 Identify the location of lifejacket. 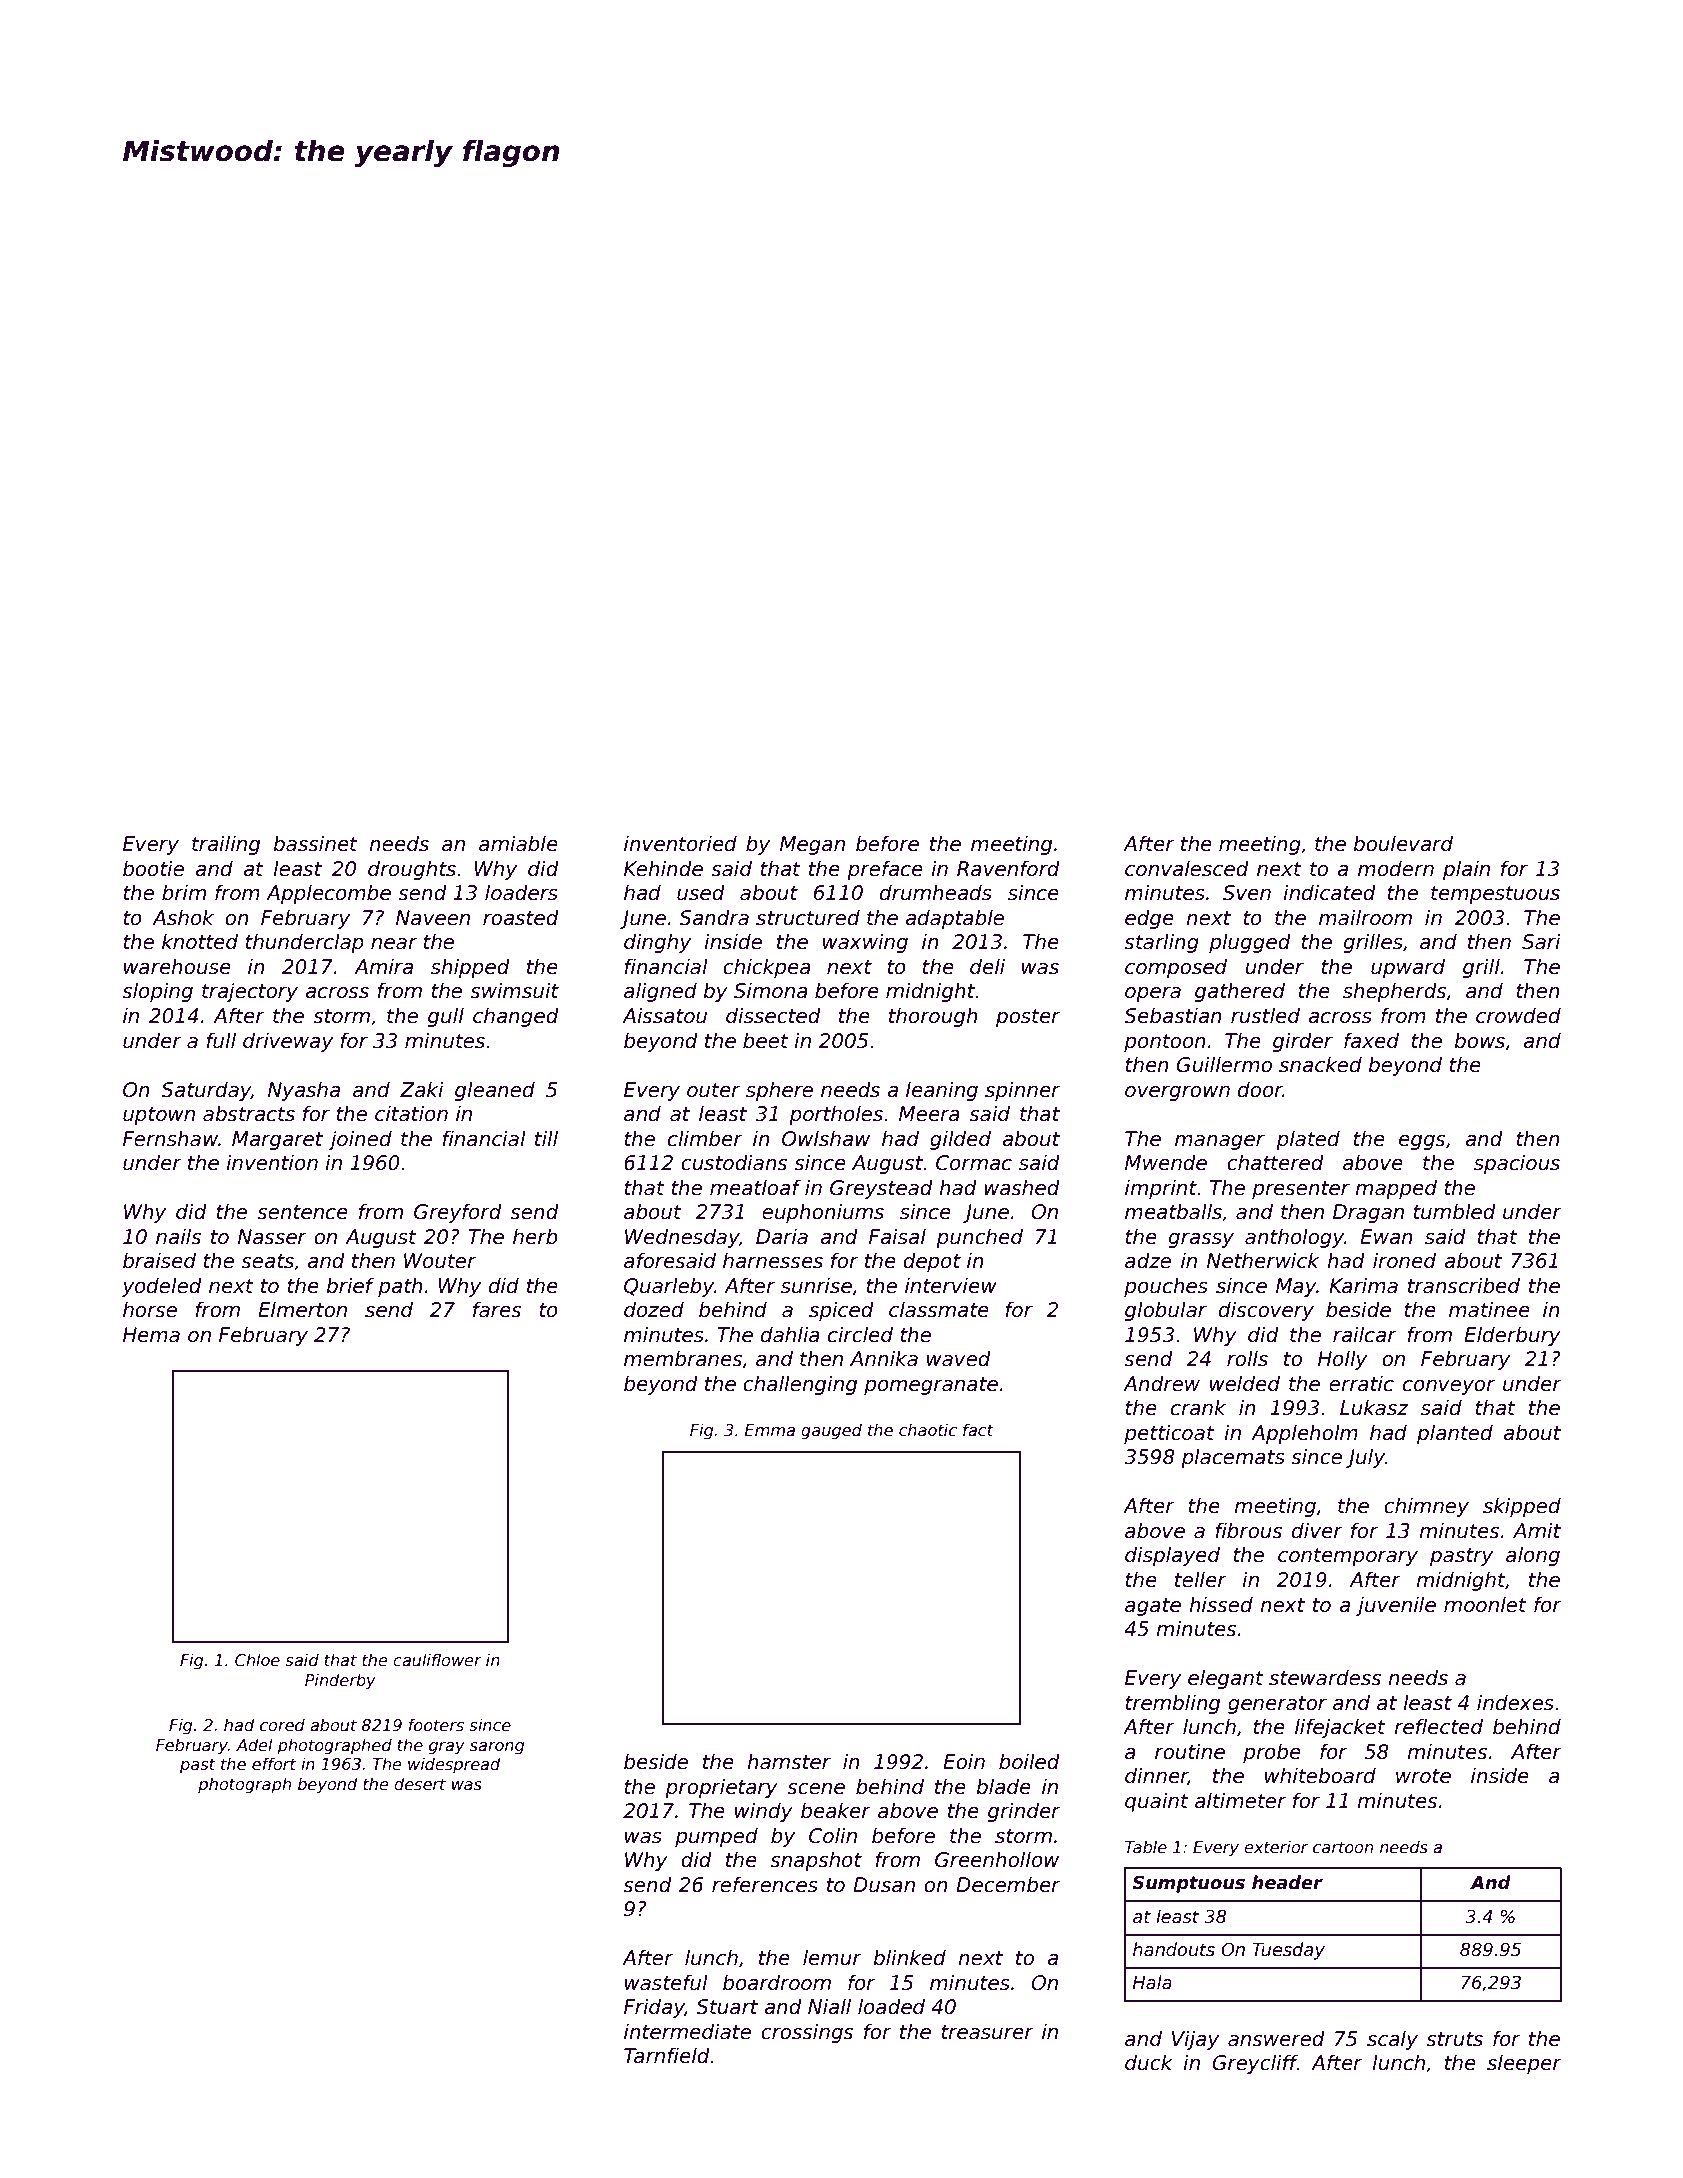
(1340, 1728).
